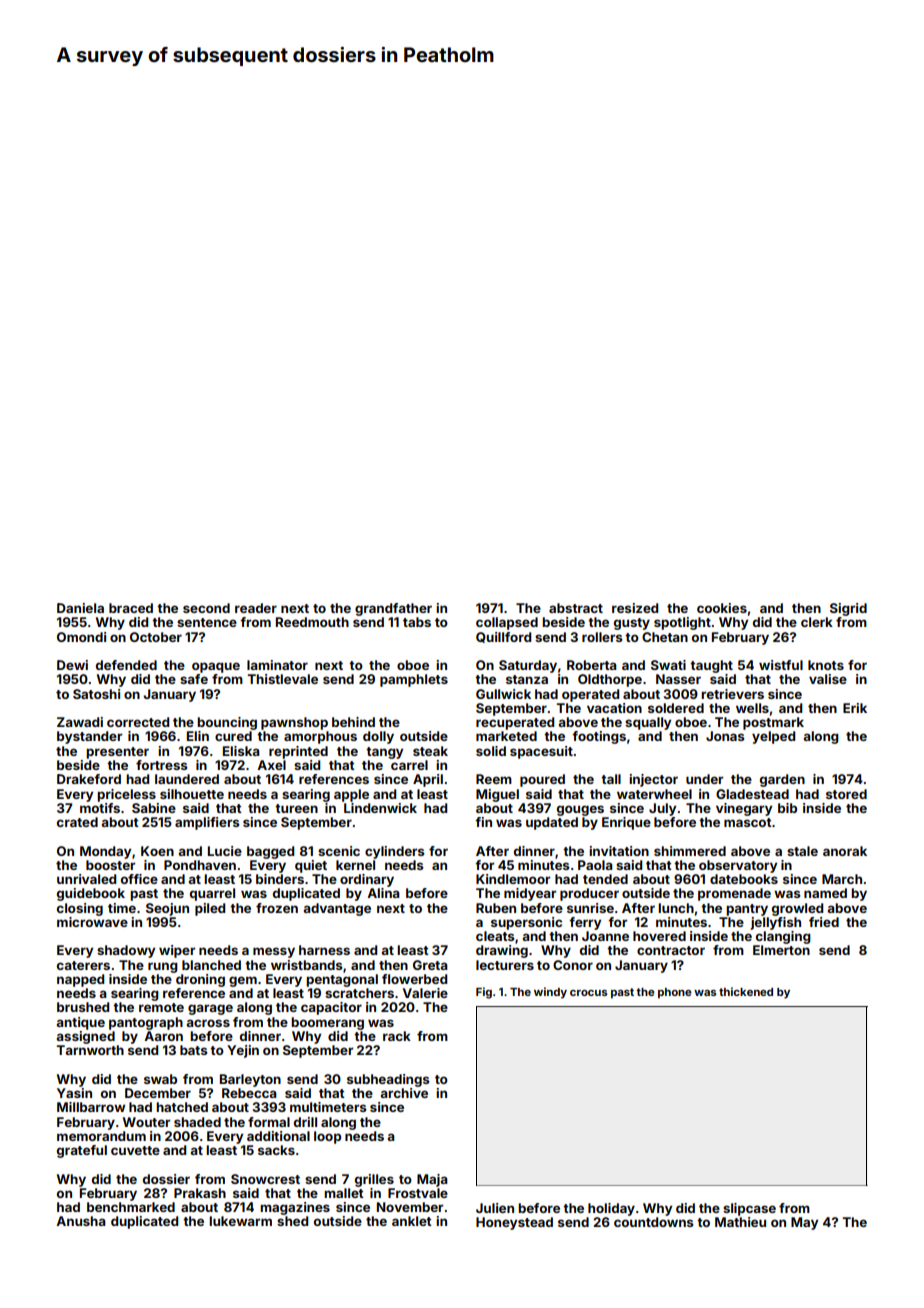  I want to click on Eliska, so click(241, 751).
